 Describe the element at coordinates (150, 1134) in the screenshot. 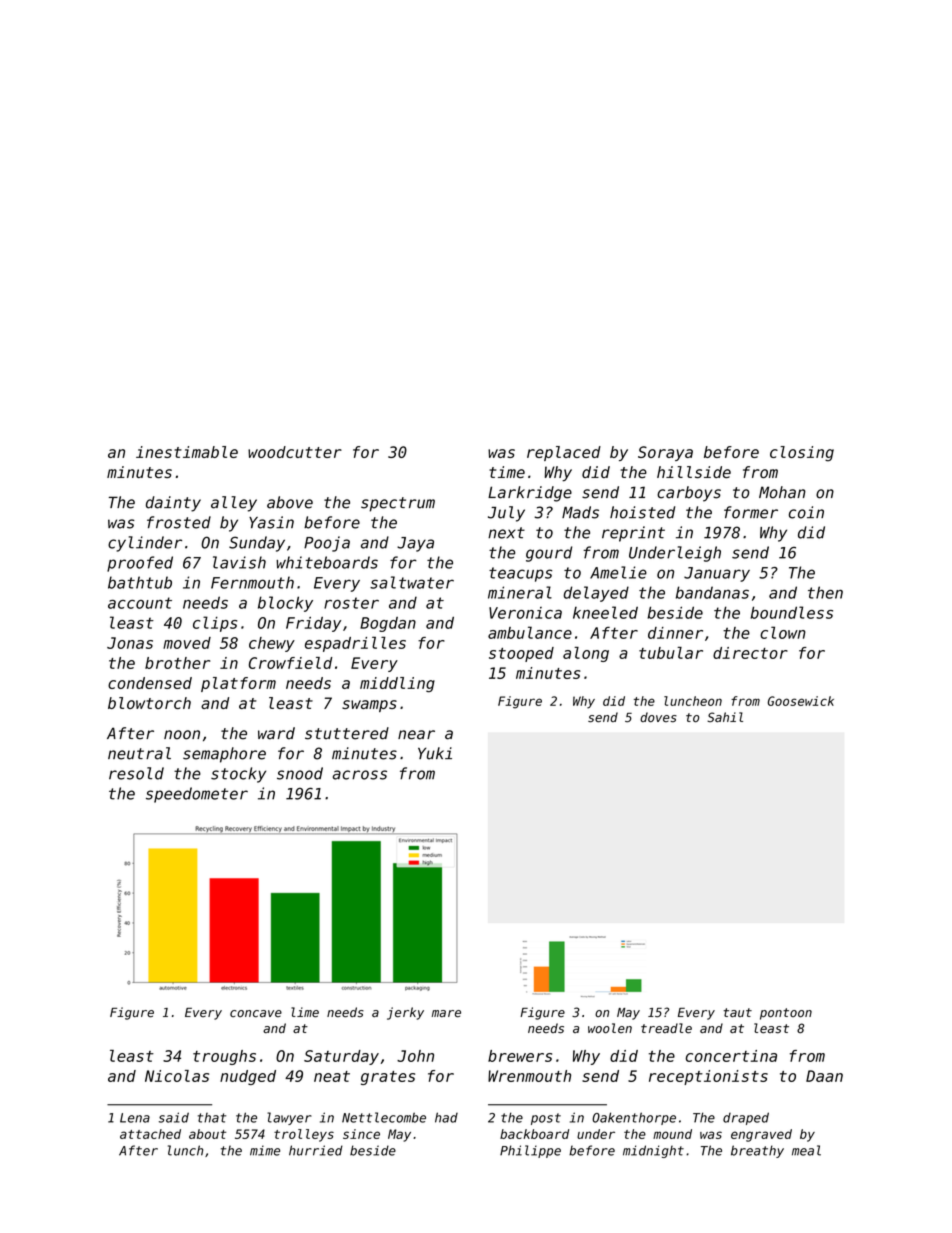

I see `attached` at that location.
